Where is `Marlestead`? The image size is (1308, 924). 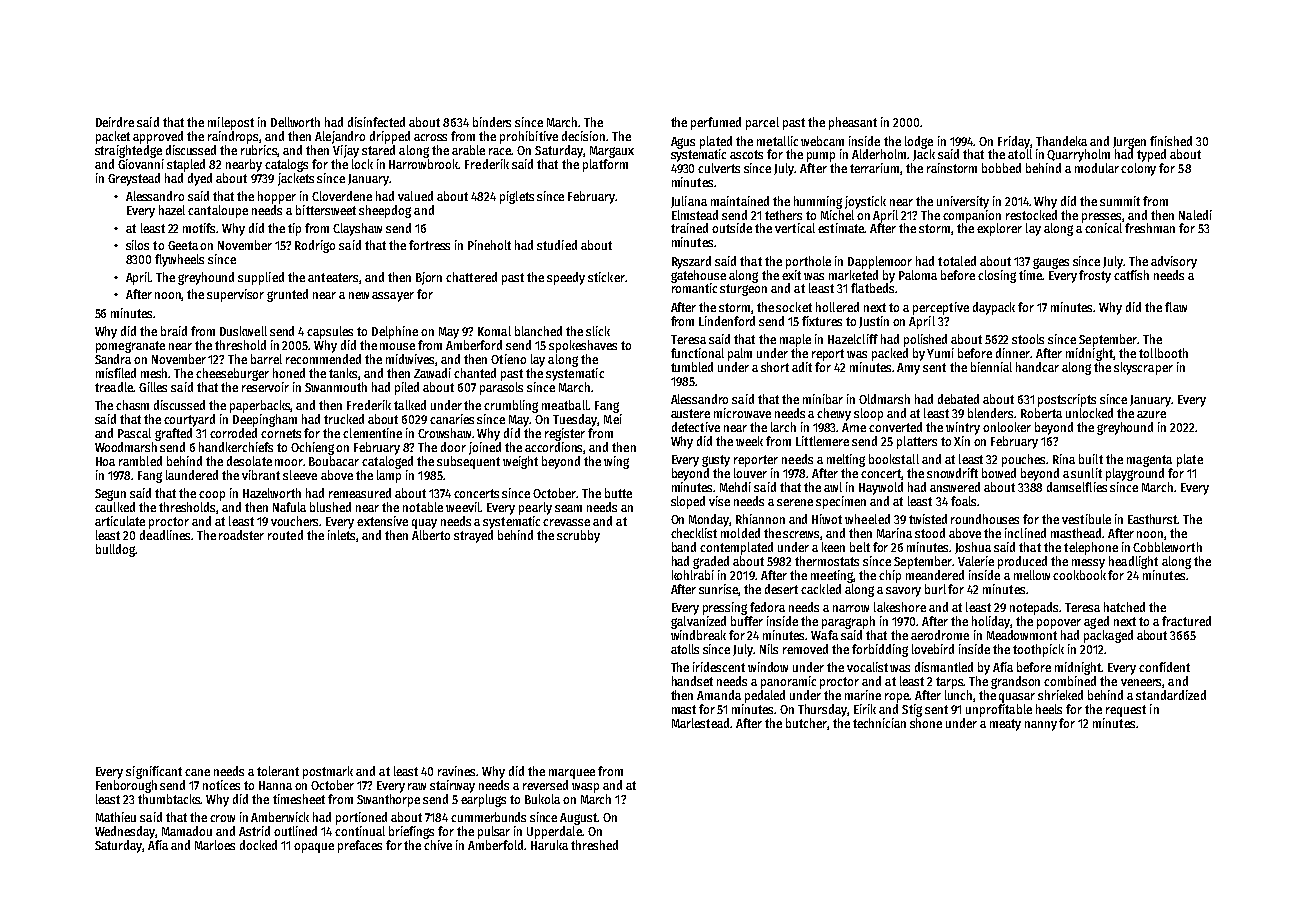
Marlestead is located at coordinates (700, 723).
